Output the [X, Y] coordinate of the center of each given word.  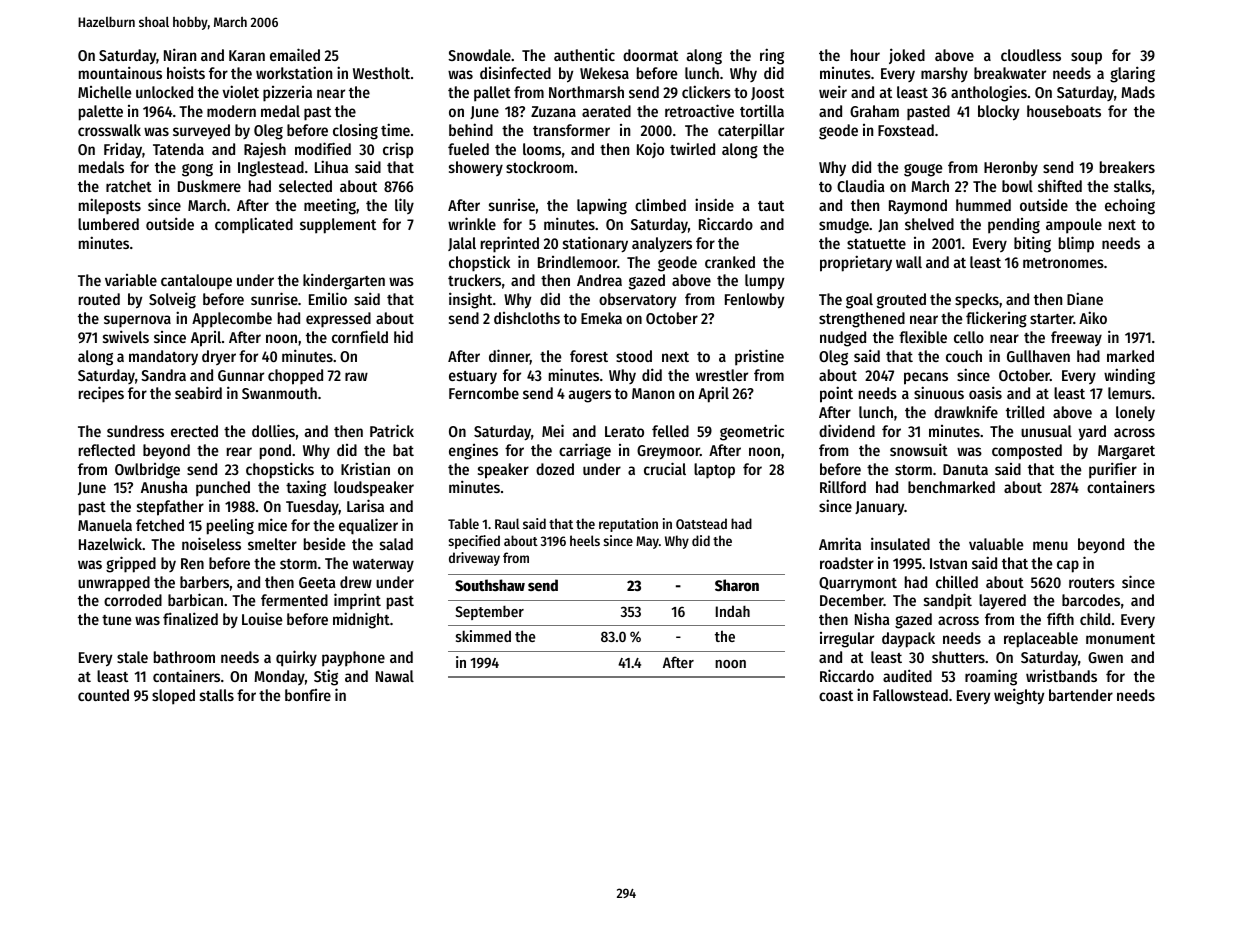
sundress [135, 431]
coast [836, 696]
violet [240, 91]
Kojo [650, 150]
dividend [847, 430]
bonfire [308, 695]
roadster [847, 563]
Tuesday [312, 507]
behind [471, 129]
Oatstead [701, 523]
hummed [983, 205]
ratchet [129, 186]
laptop [714, 471]
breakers [1127, 167]
